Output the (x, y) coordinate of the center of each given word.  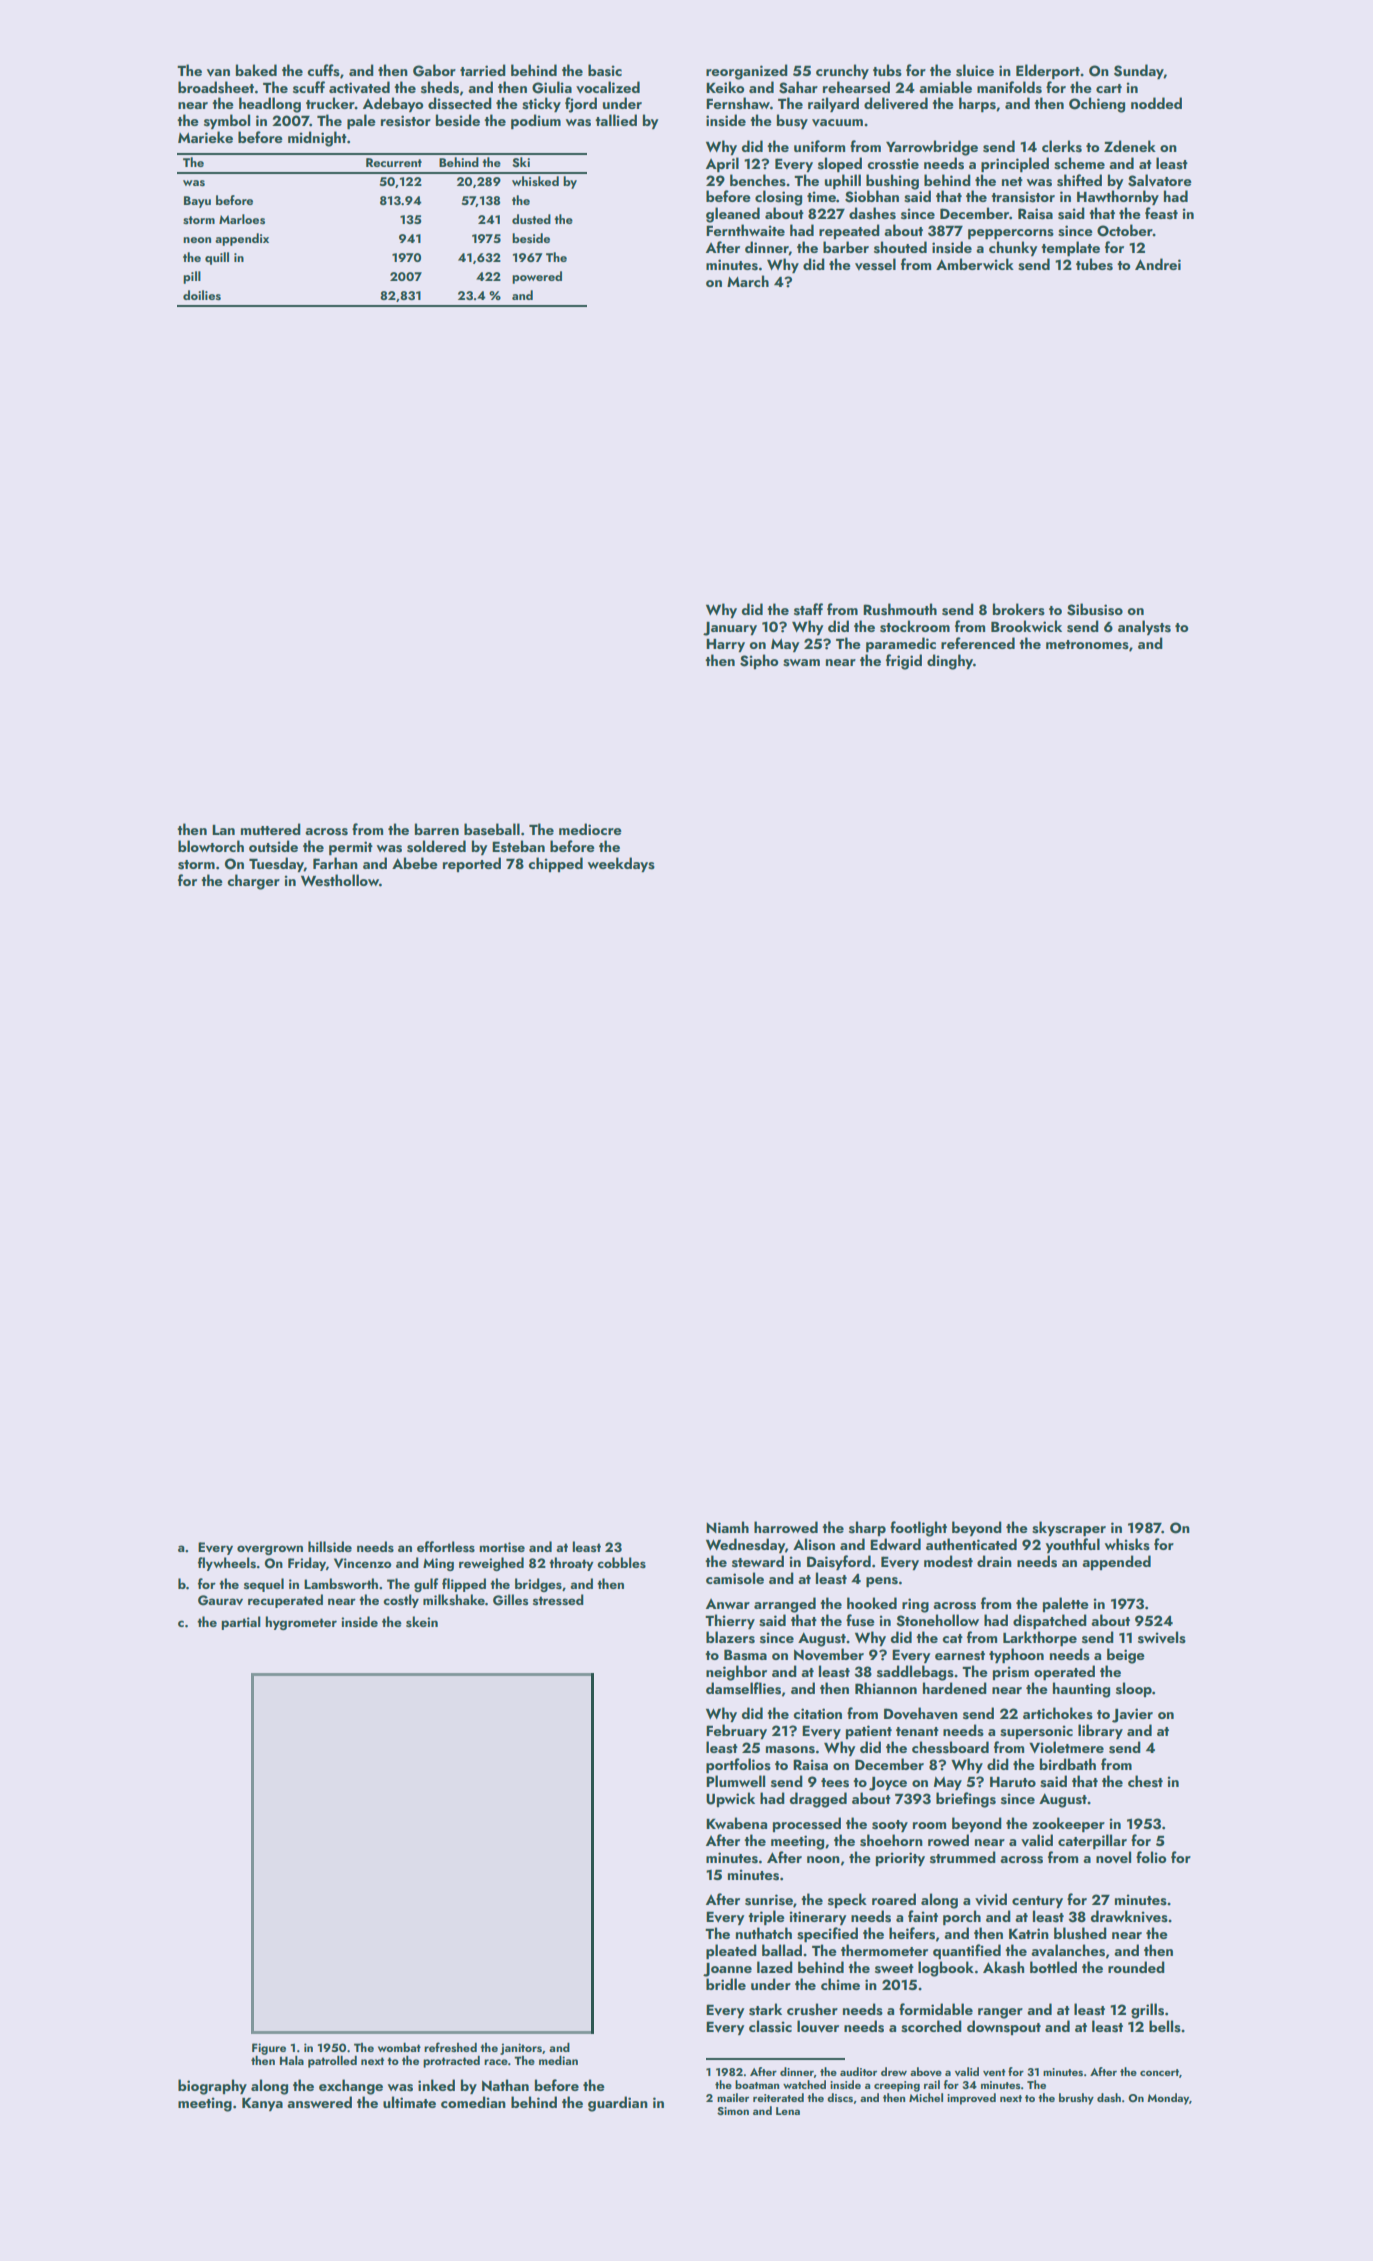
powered (537, 277)
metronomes (1087, 645)
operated (1064, 1672)
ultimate (409, 2102)
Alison (814, 1544)
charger (253, 882)
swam (801, 663)
